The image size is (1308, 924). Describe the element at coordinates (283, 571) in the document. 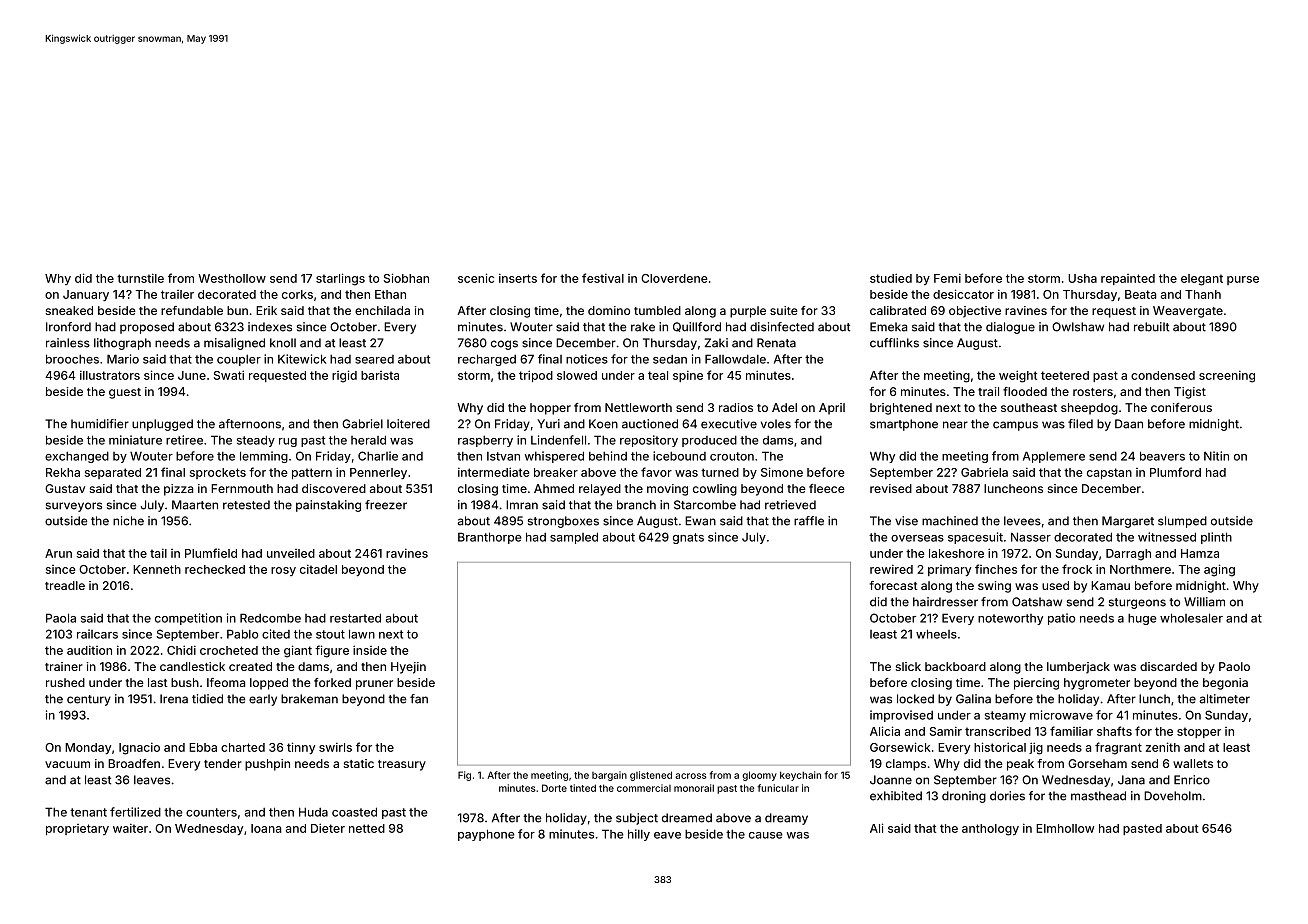

I see `rosy` at that location.
